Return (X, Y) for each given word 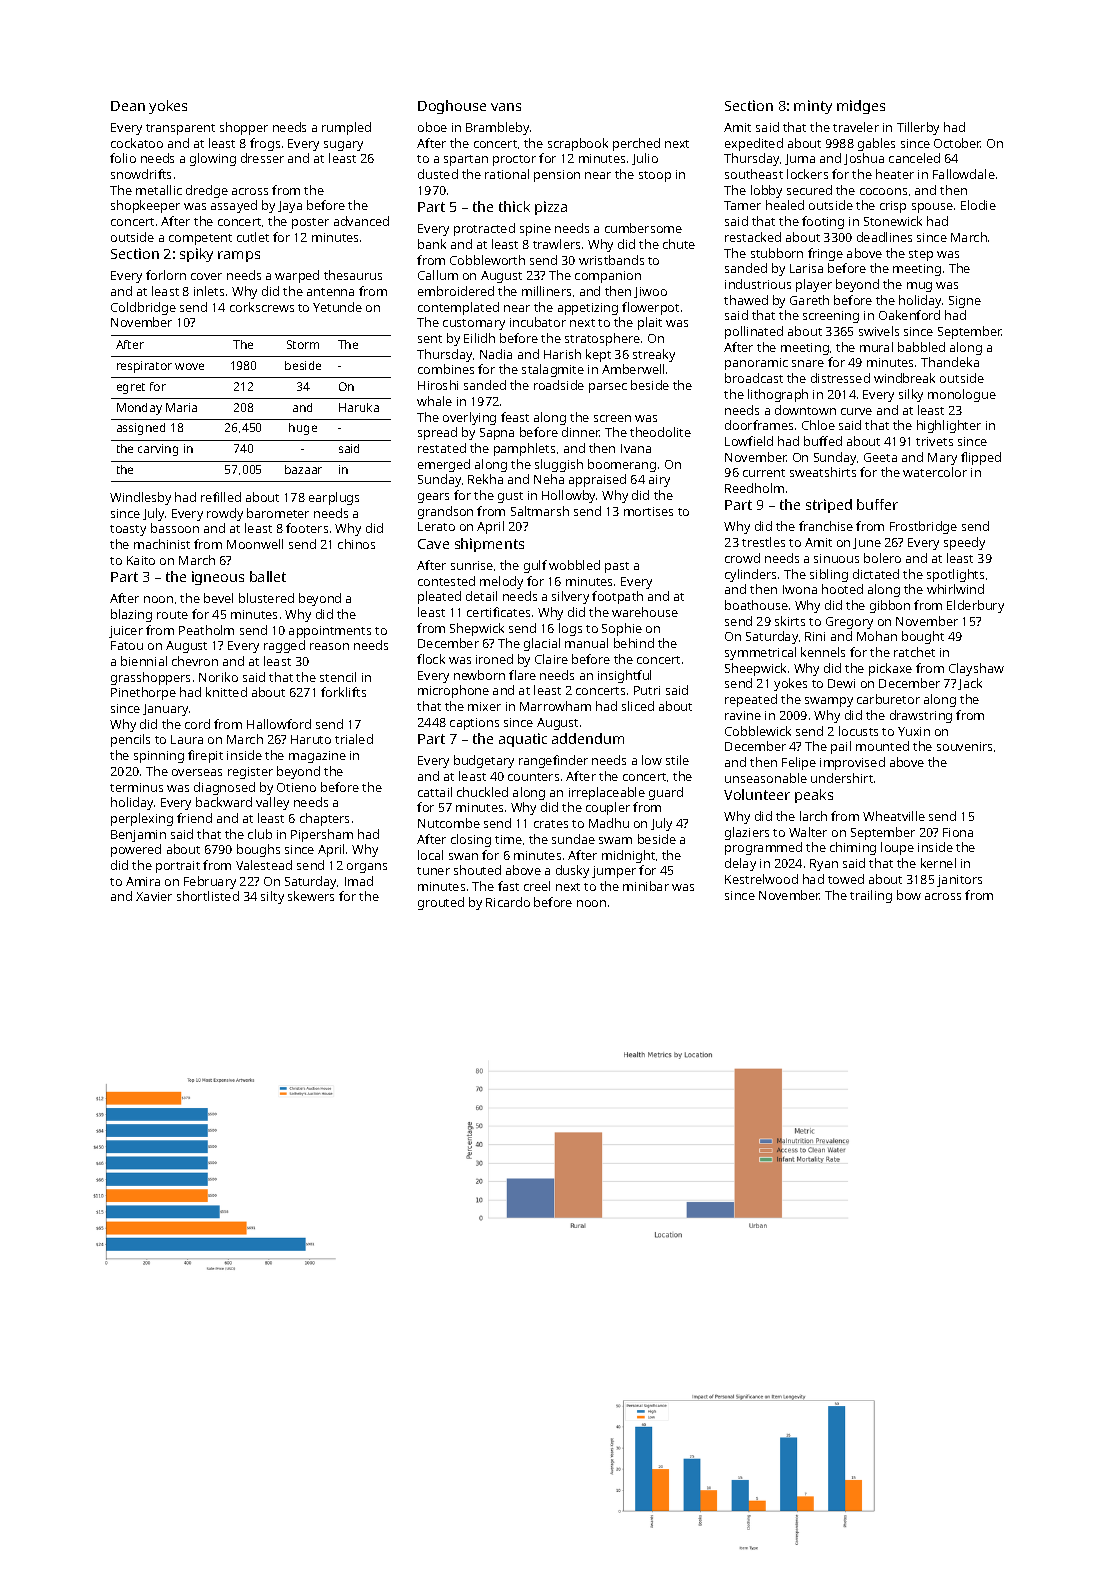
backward (224, 802)
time (508, 839)
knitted (226, 692)
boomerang (622, 465)
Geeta (880, 457)
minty (813, 107)
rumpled (346, 128)
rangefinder (553, 761)
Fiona (958, 832)
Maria (181, 407)
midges (861, 107)
